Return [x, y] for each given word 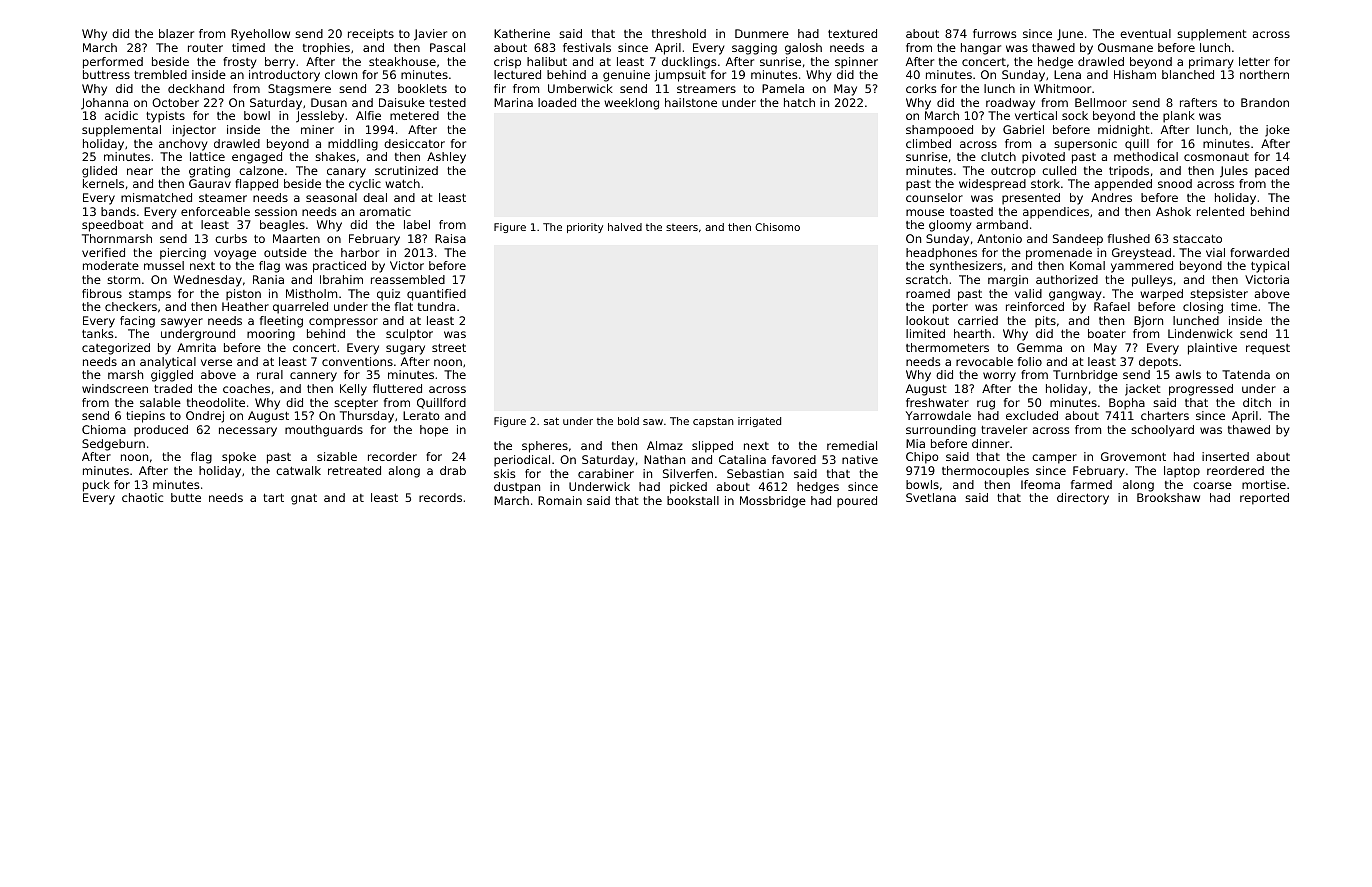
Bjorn [1148, 322]
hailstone [691, 102]
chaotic [142, 497]
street [449, 348]
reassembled [408, 279]
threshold [679, 33]
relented [1220, 211]
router [205, 48]
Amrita [196, 347]
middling [353, 145]
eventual [1145, 33]
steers [682, 227]
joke [1277, 131]
